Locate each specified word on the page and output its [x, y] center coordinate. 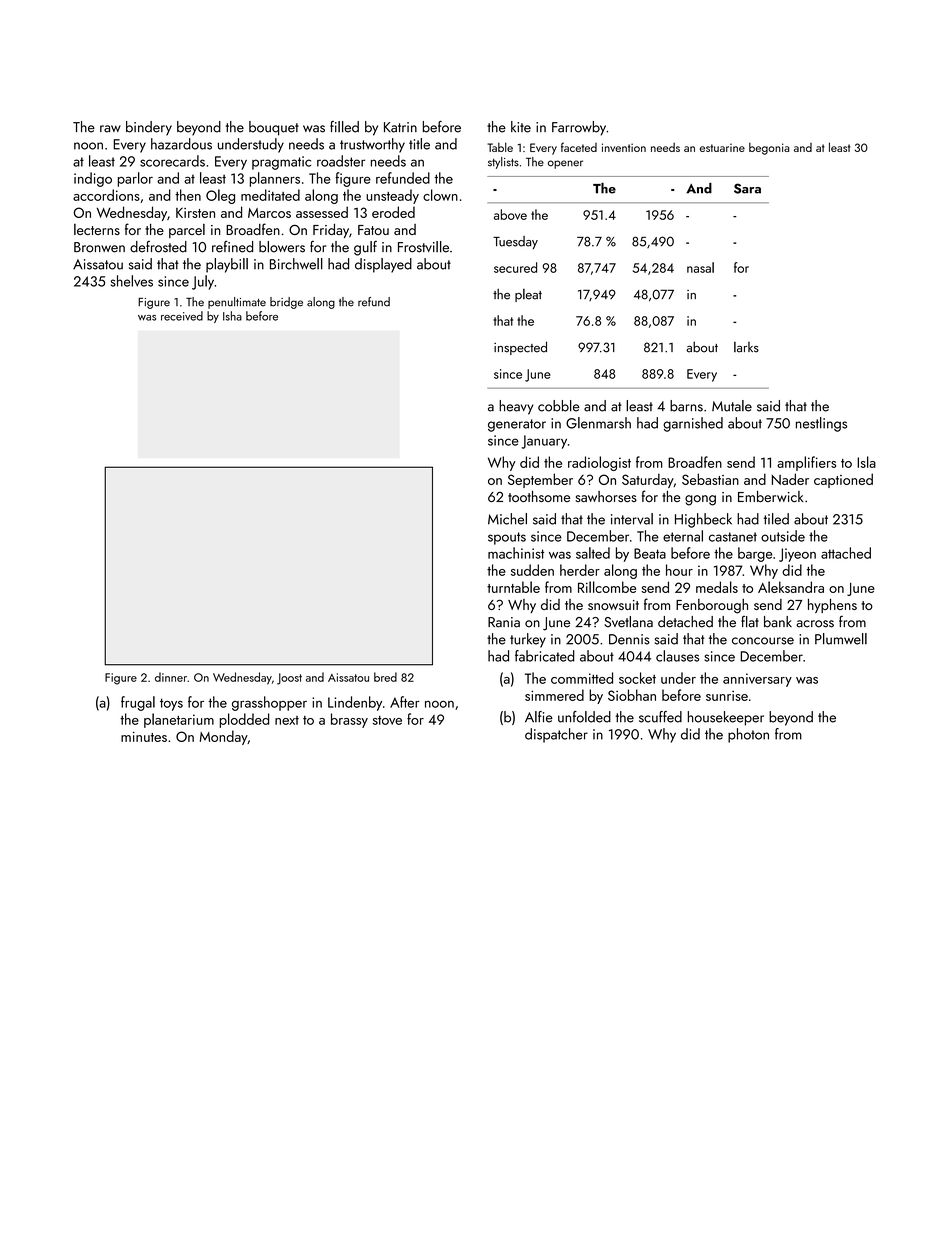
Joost [289, 679]
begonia [769, 149]
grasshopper [269, 703]
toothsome [539, 496]
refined [232, 247]
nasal [700, 267]
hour [679, 570]
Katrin [400, 127]
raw [110, 129]
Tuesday [515, 242]
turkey [528, 640]
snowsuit [613, 605]
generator [517, 425]
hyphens [832, 606]
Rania [504, 622]
